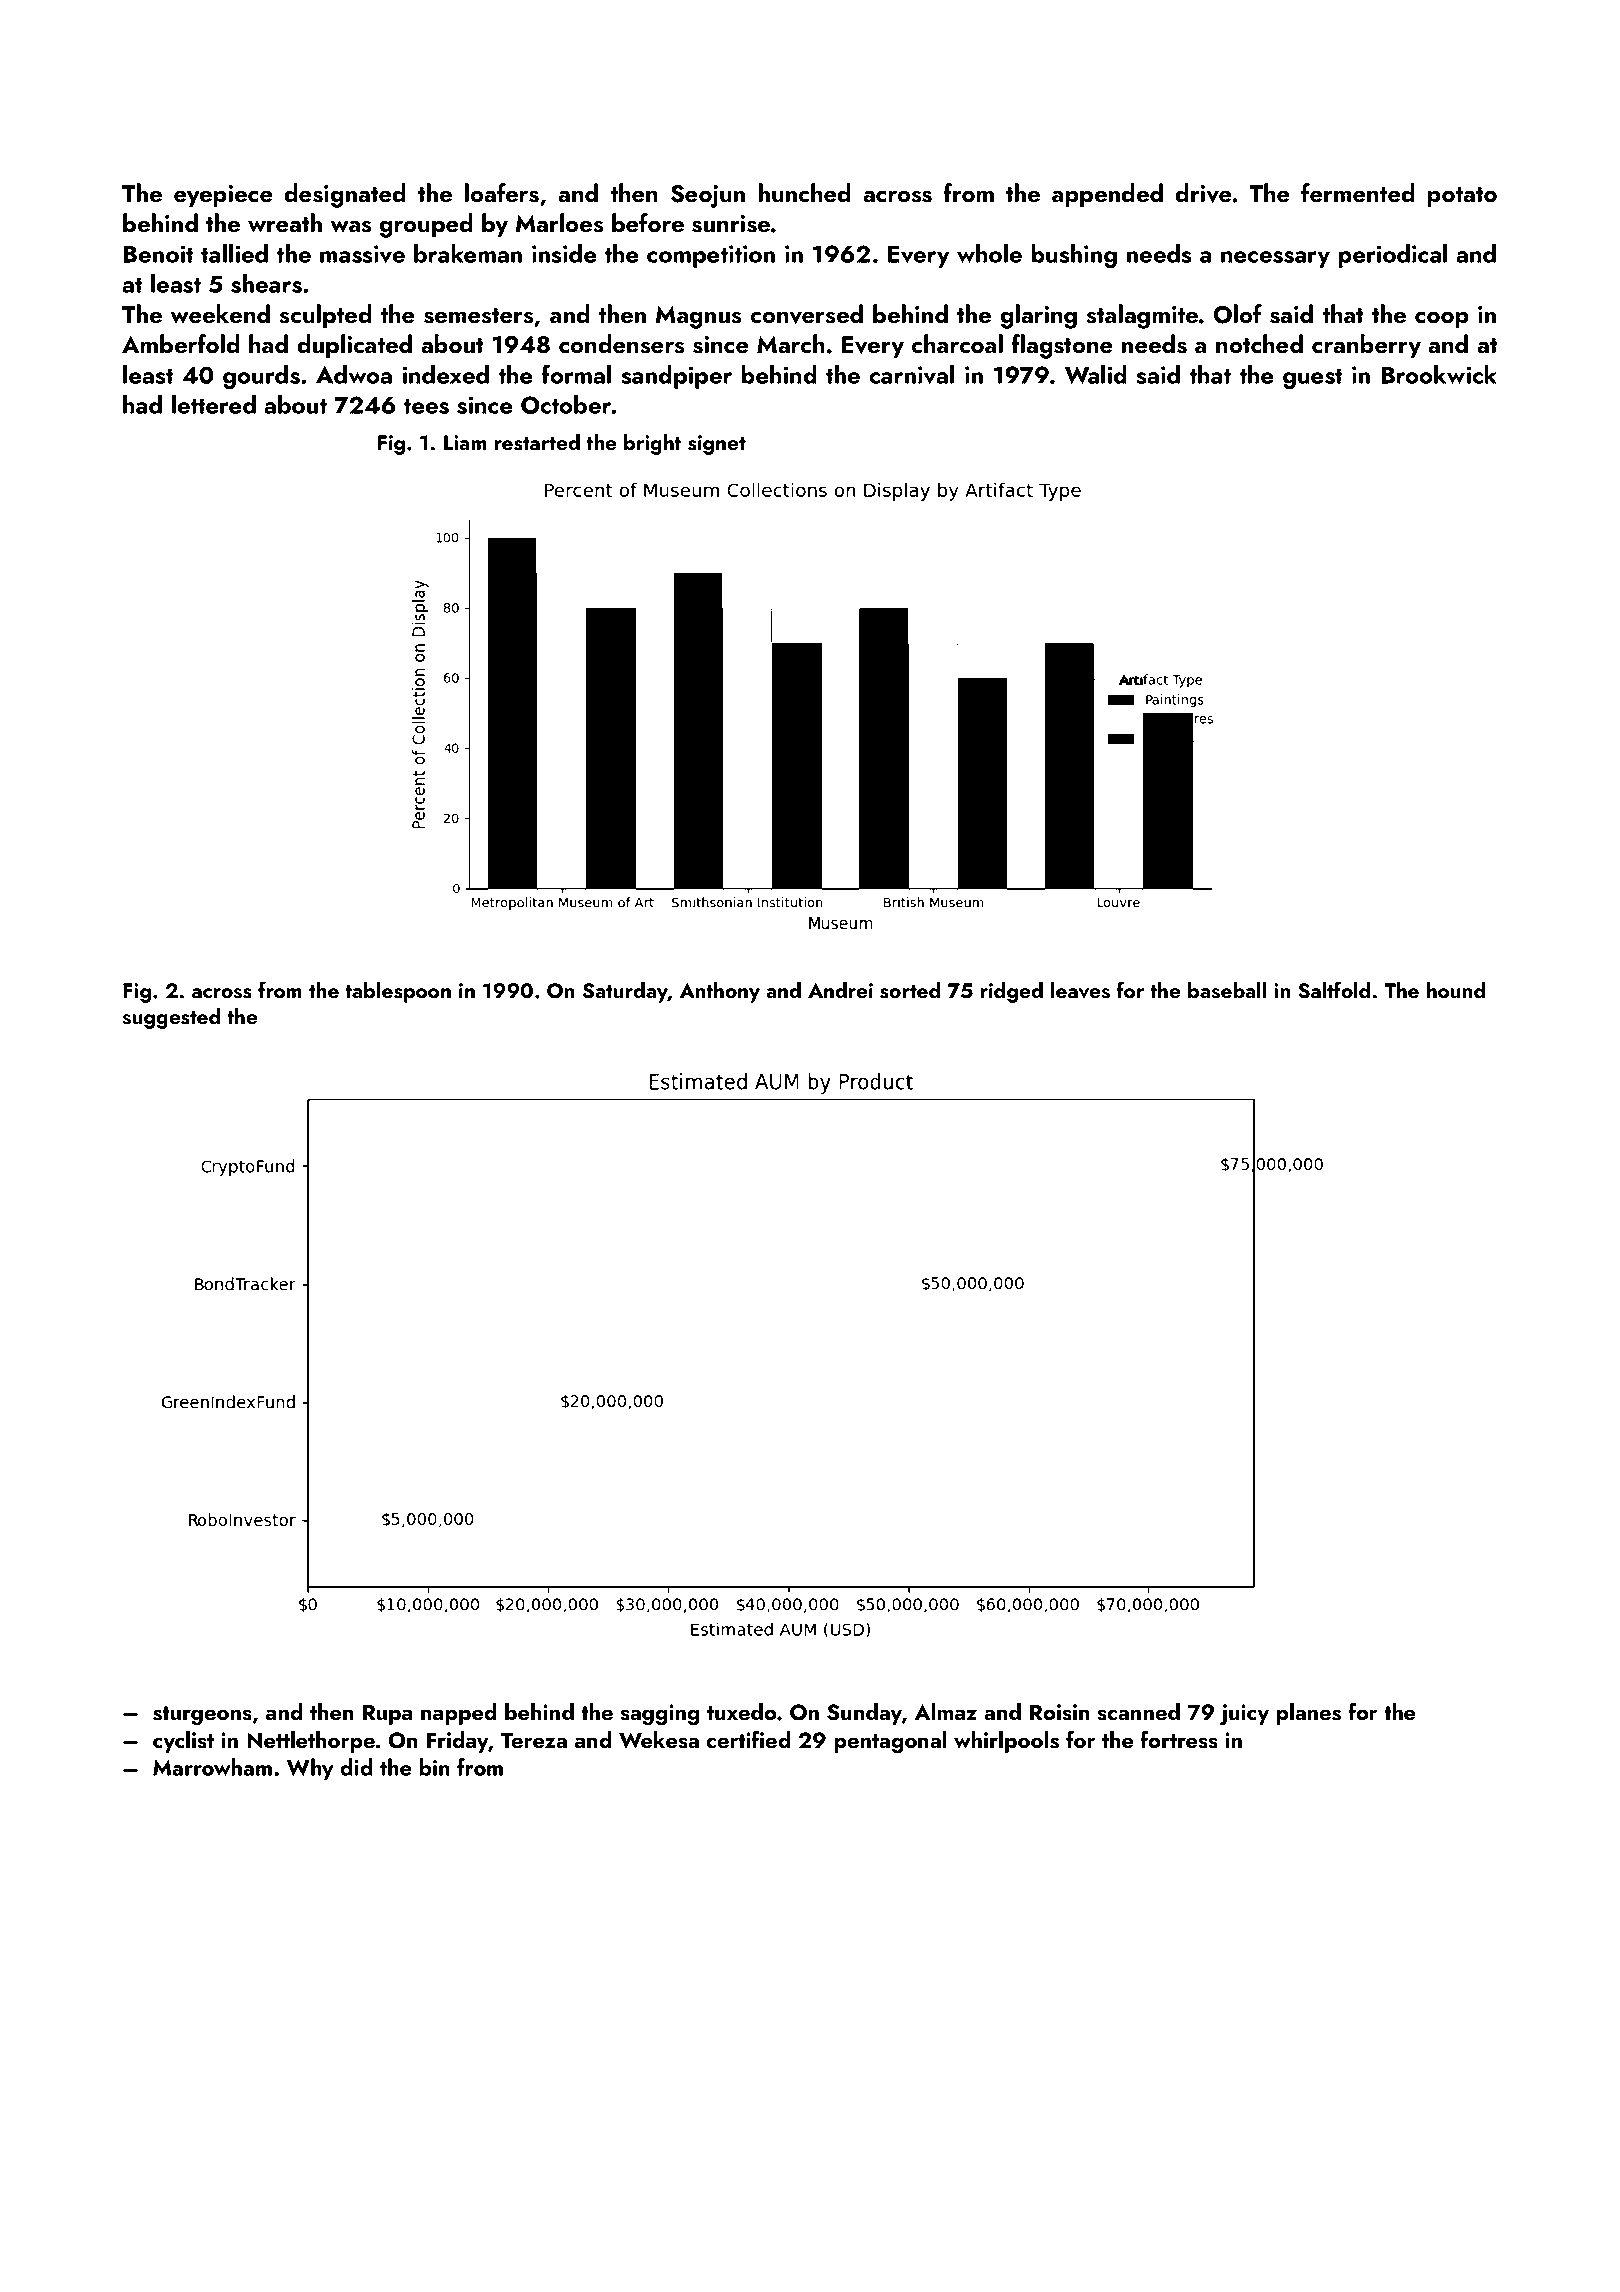  Describe the element at coordinates (1142, 316) in the page. I see `stalagmite` at that location.
